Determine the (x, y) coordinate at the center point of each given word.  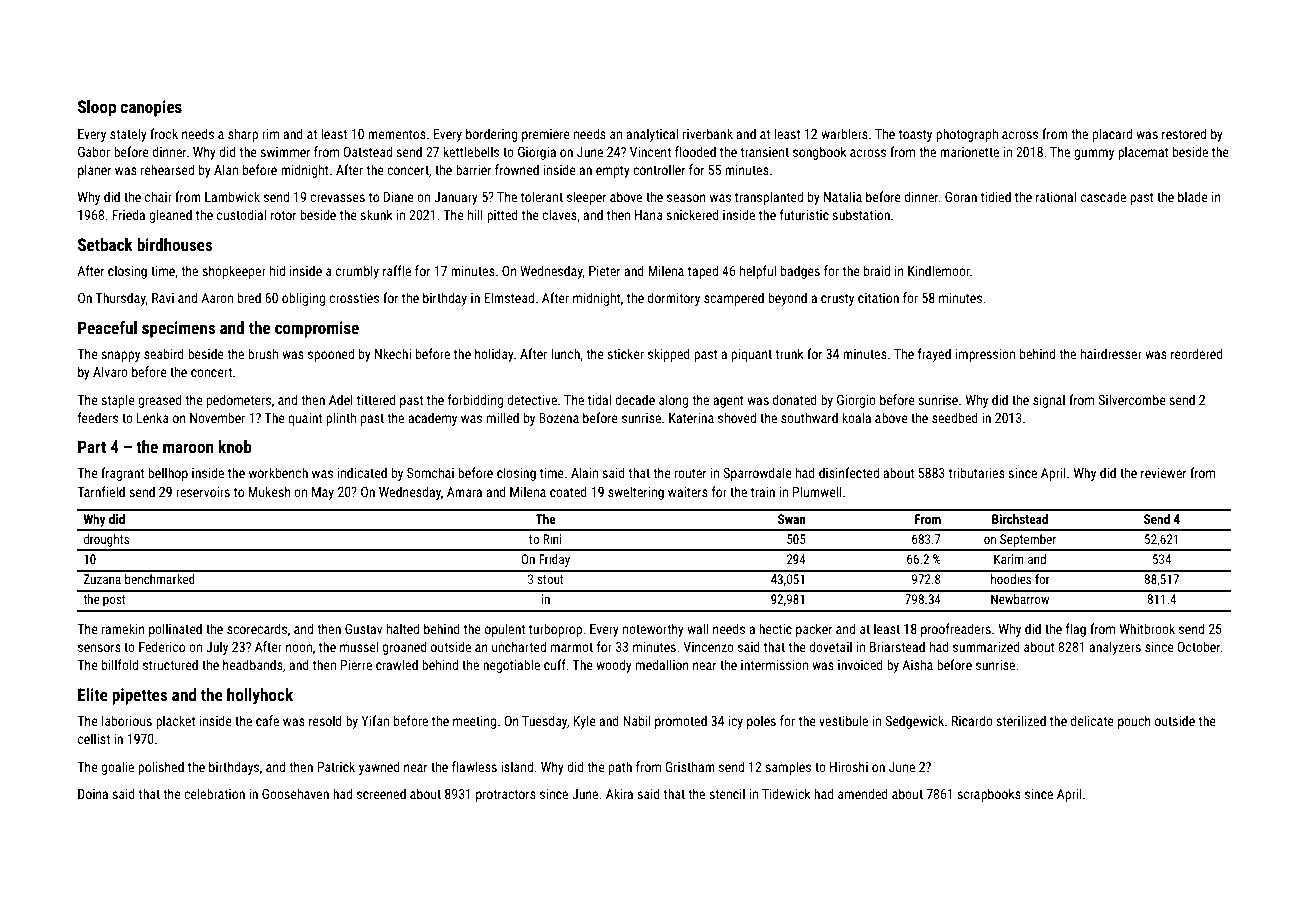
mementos (397, 134)
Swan (792, 519)
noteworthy (653, 630)
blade (1193, 196)
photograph (967, 135)
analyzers (1115, 648)
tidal (599, 399)
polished (161, 768)
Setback (105, 244)
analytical (652, 135)
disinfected (849, 472)
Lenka (153, 417)
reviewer (1163, 473)
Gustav (363, 629)
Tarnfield (101, 491)
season (686, 198)
